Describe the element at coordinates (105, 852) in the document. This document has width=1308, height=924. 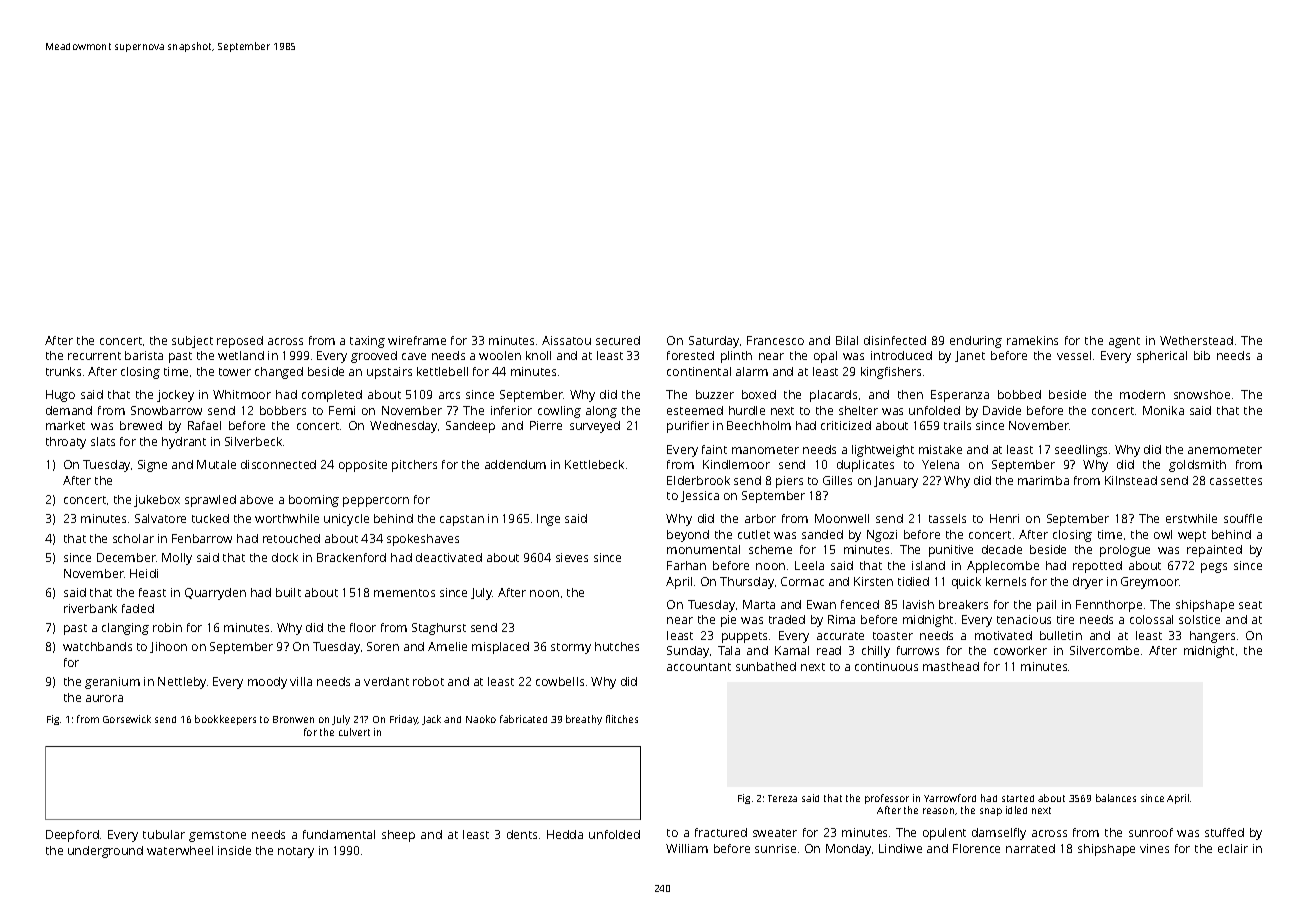
I see `underground` at that location.
